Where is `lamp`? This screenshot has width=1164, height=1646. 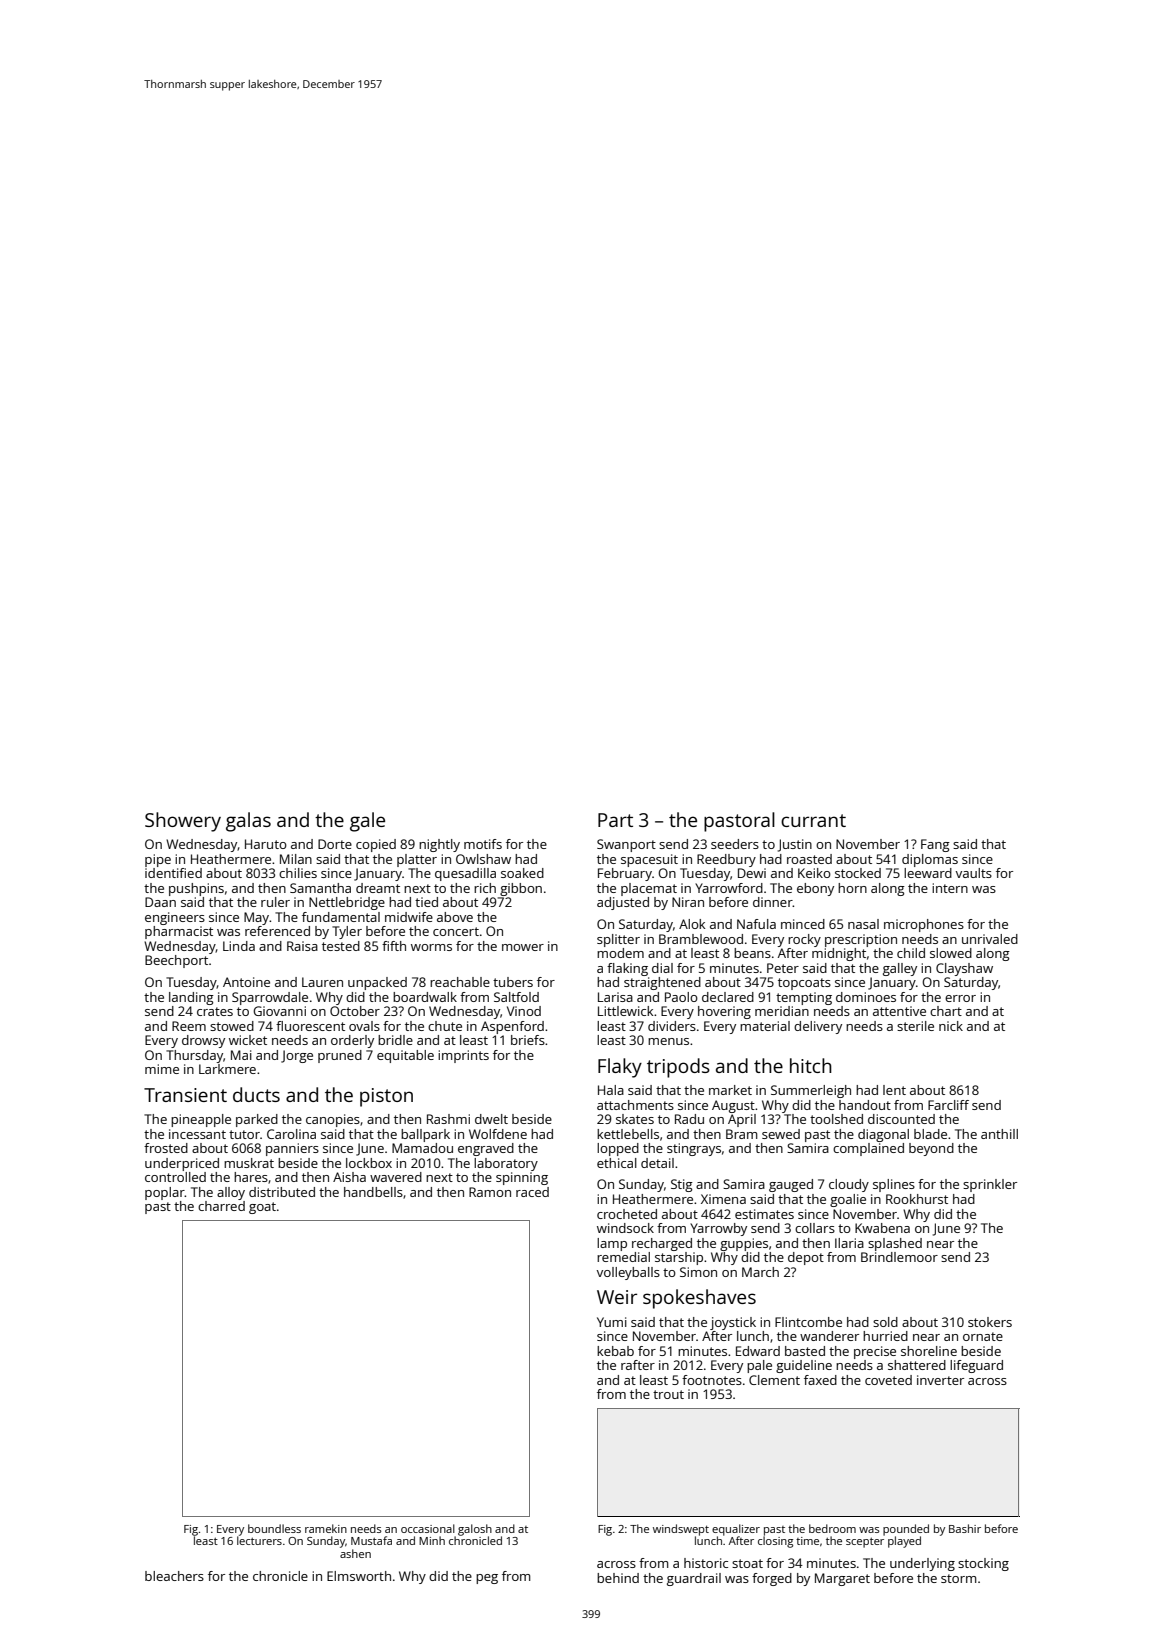
lamp is located at coordinates (612, 1244).
